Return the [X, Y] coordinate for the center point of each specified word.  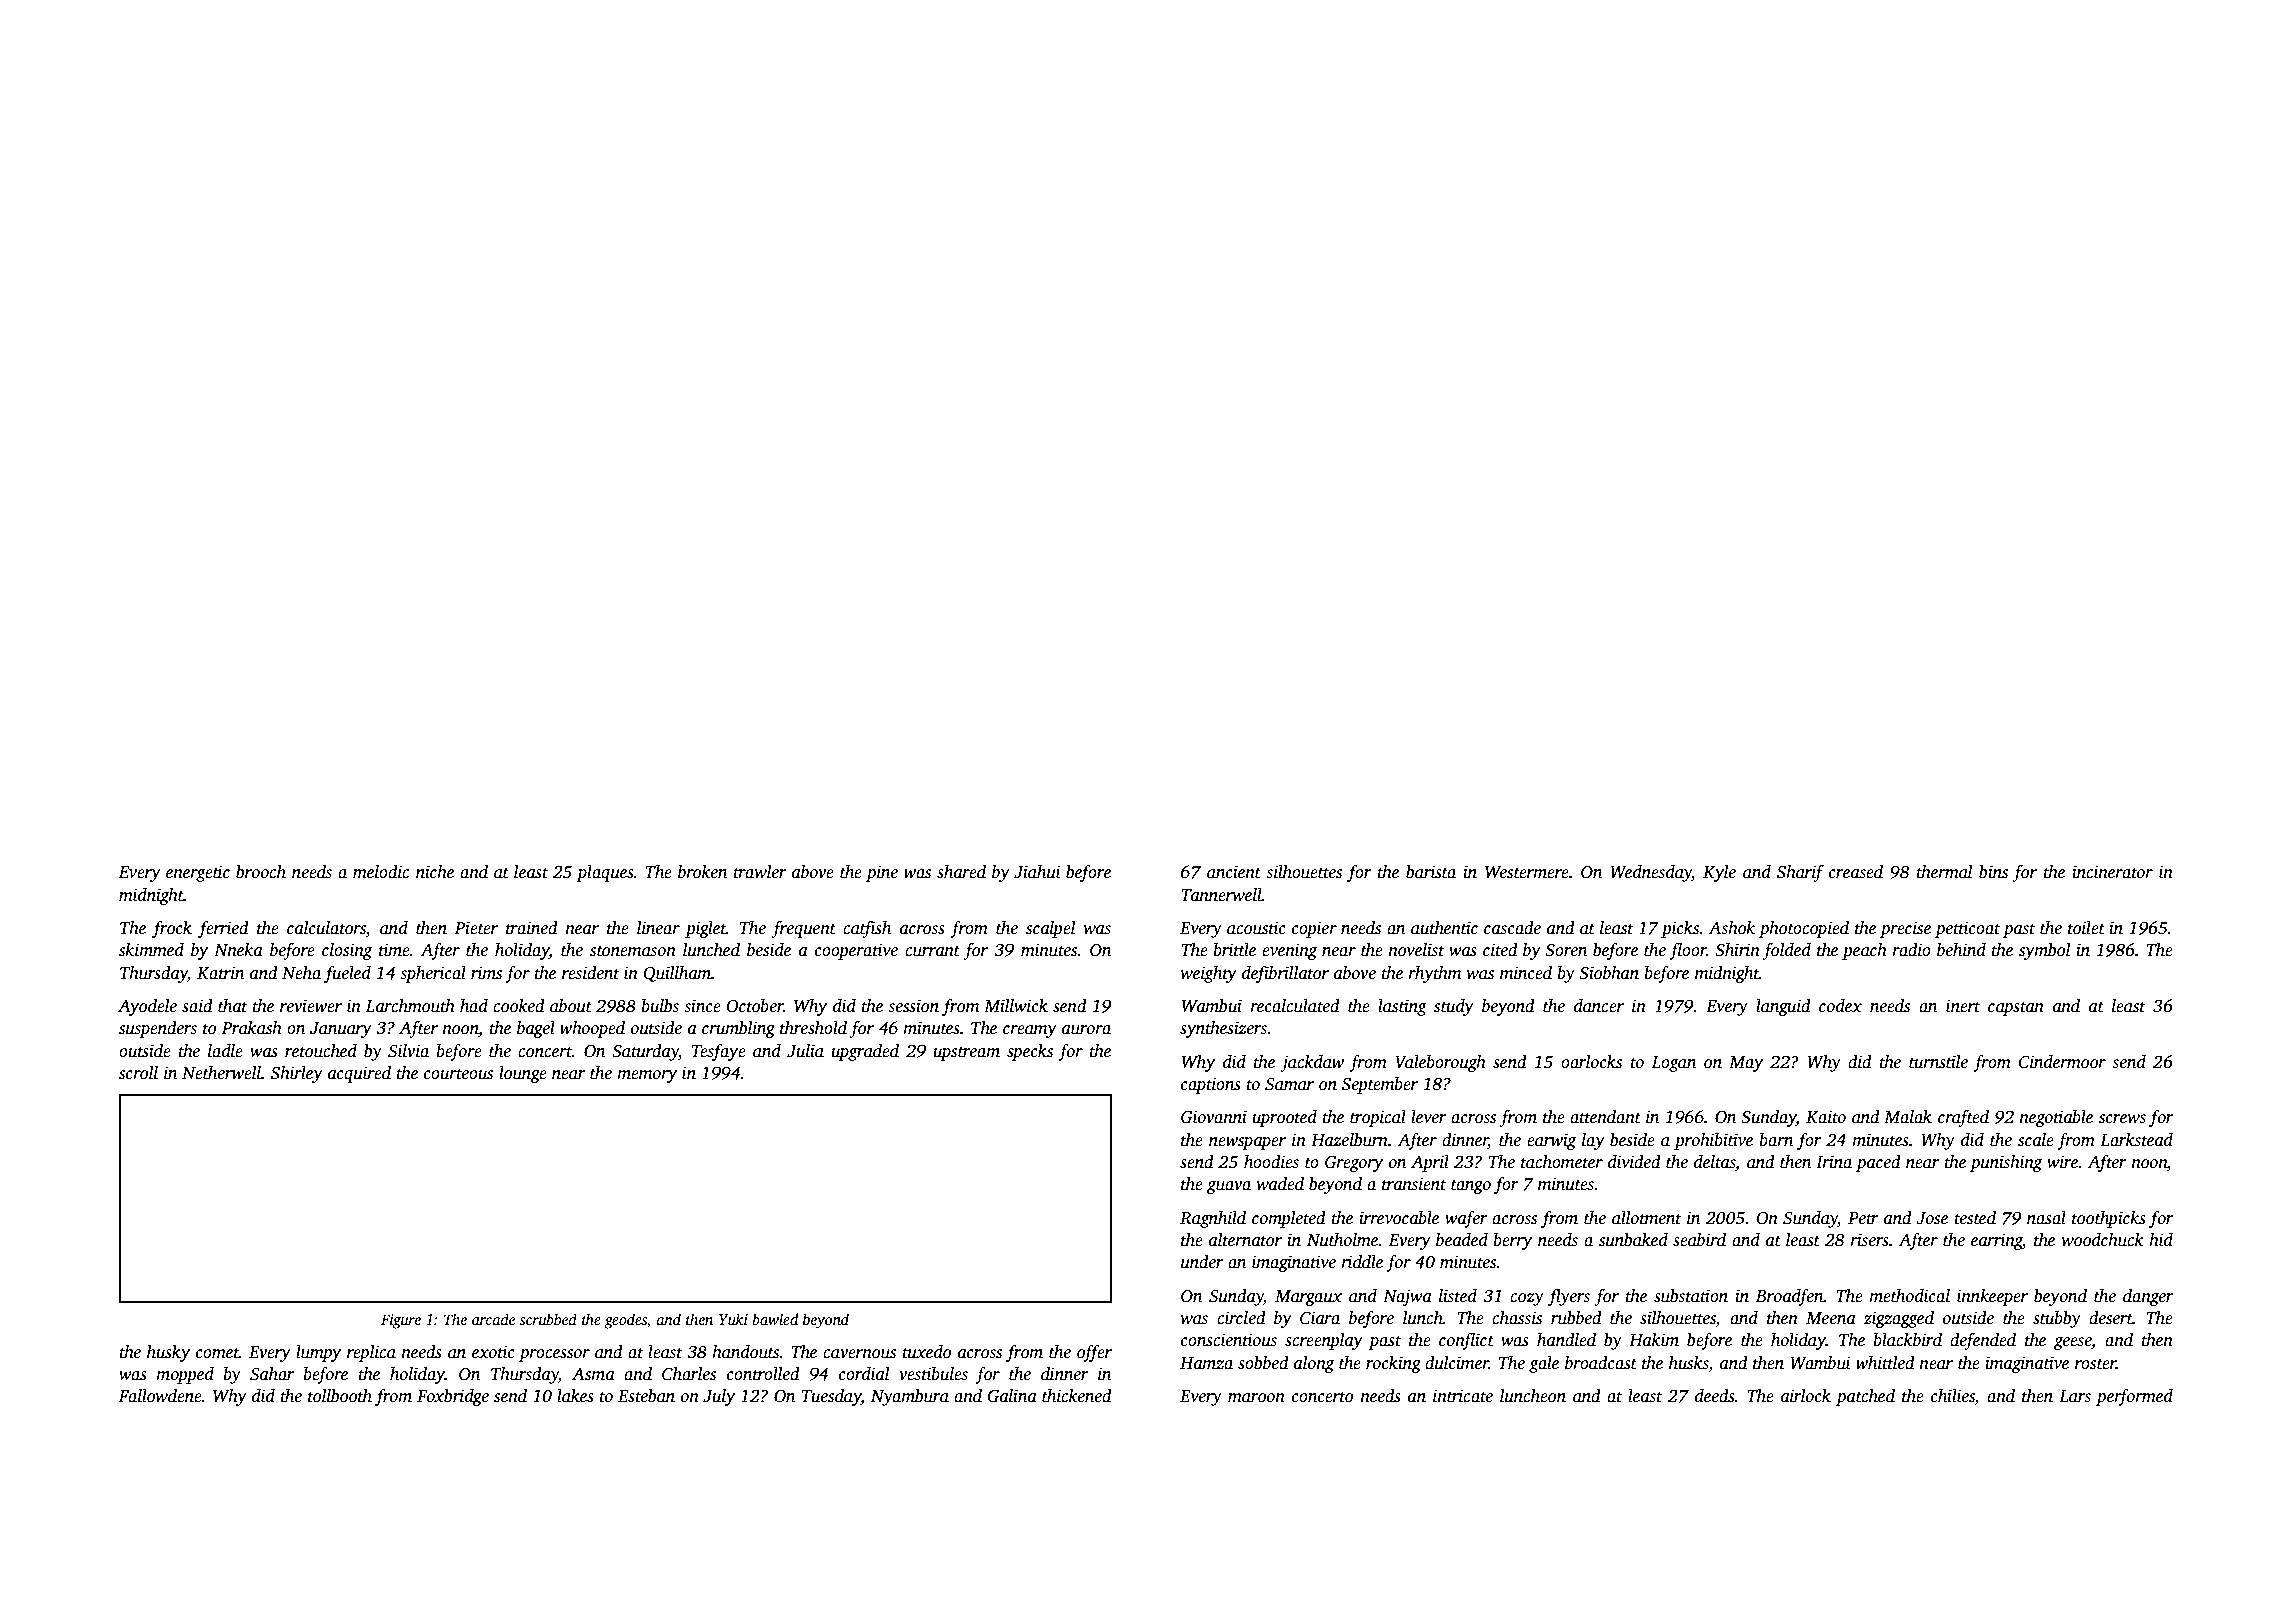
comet [217, 1353]
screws [2122, 1119]
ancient [1234, 872]
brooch [261, 872]
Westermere [1527, 872]
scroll [138, 1073]
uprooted [1284, 1118]
